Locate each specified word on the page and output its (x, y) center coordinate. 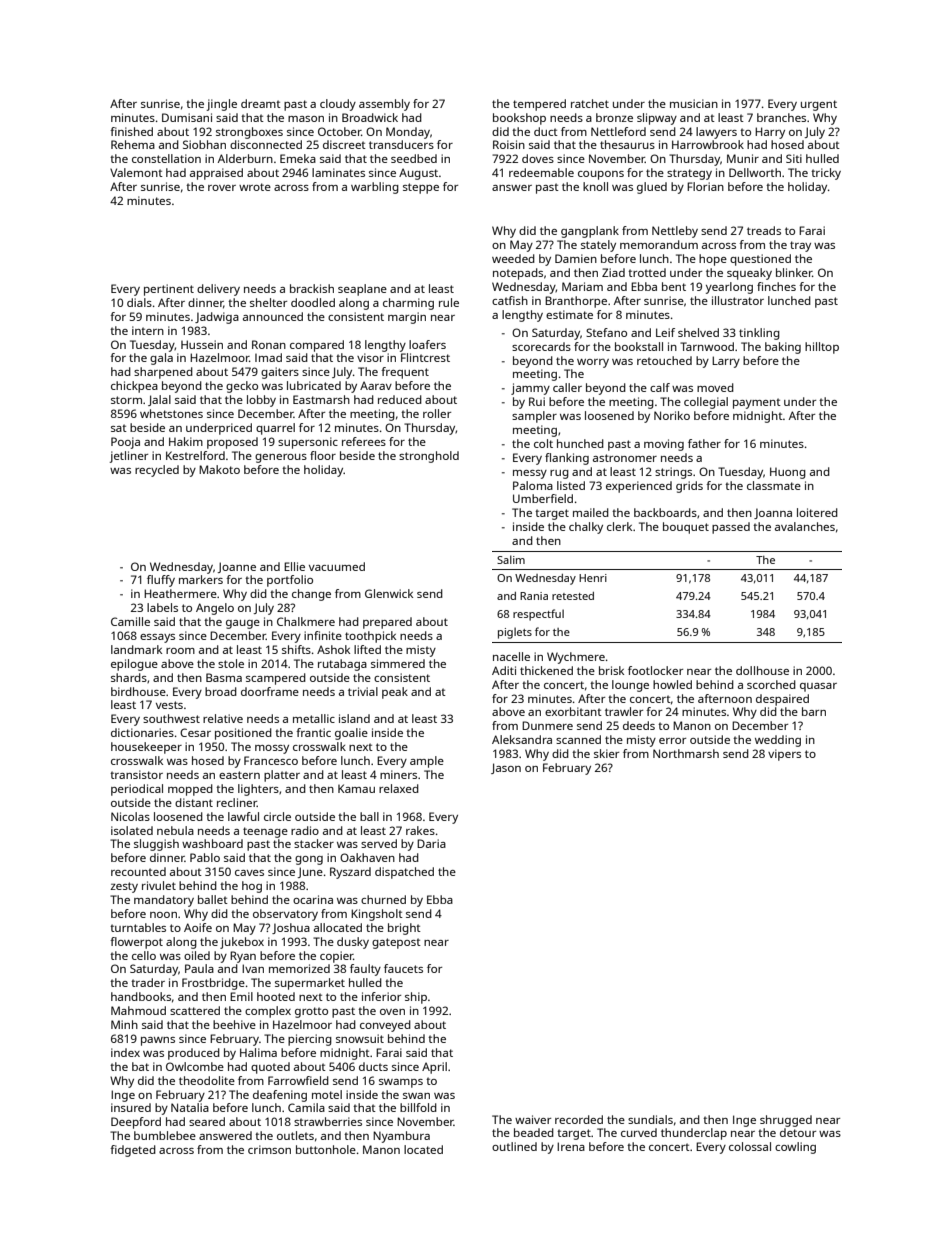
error (672, 741)
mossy (272, 749)
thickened (546, 670)
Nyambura (401, 1137)
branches (781, 117)
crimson (269, 1149)
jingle (222, 105)
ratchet (590, 103)
